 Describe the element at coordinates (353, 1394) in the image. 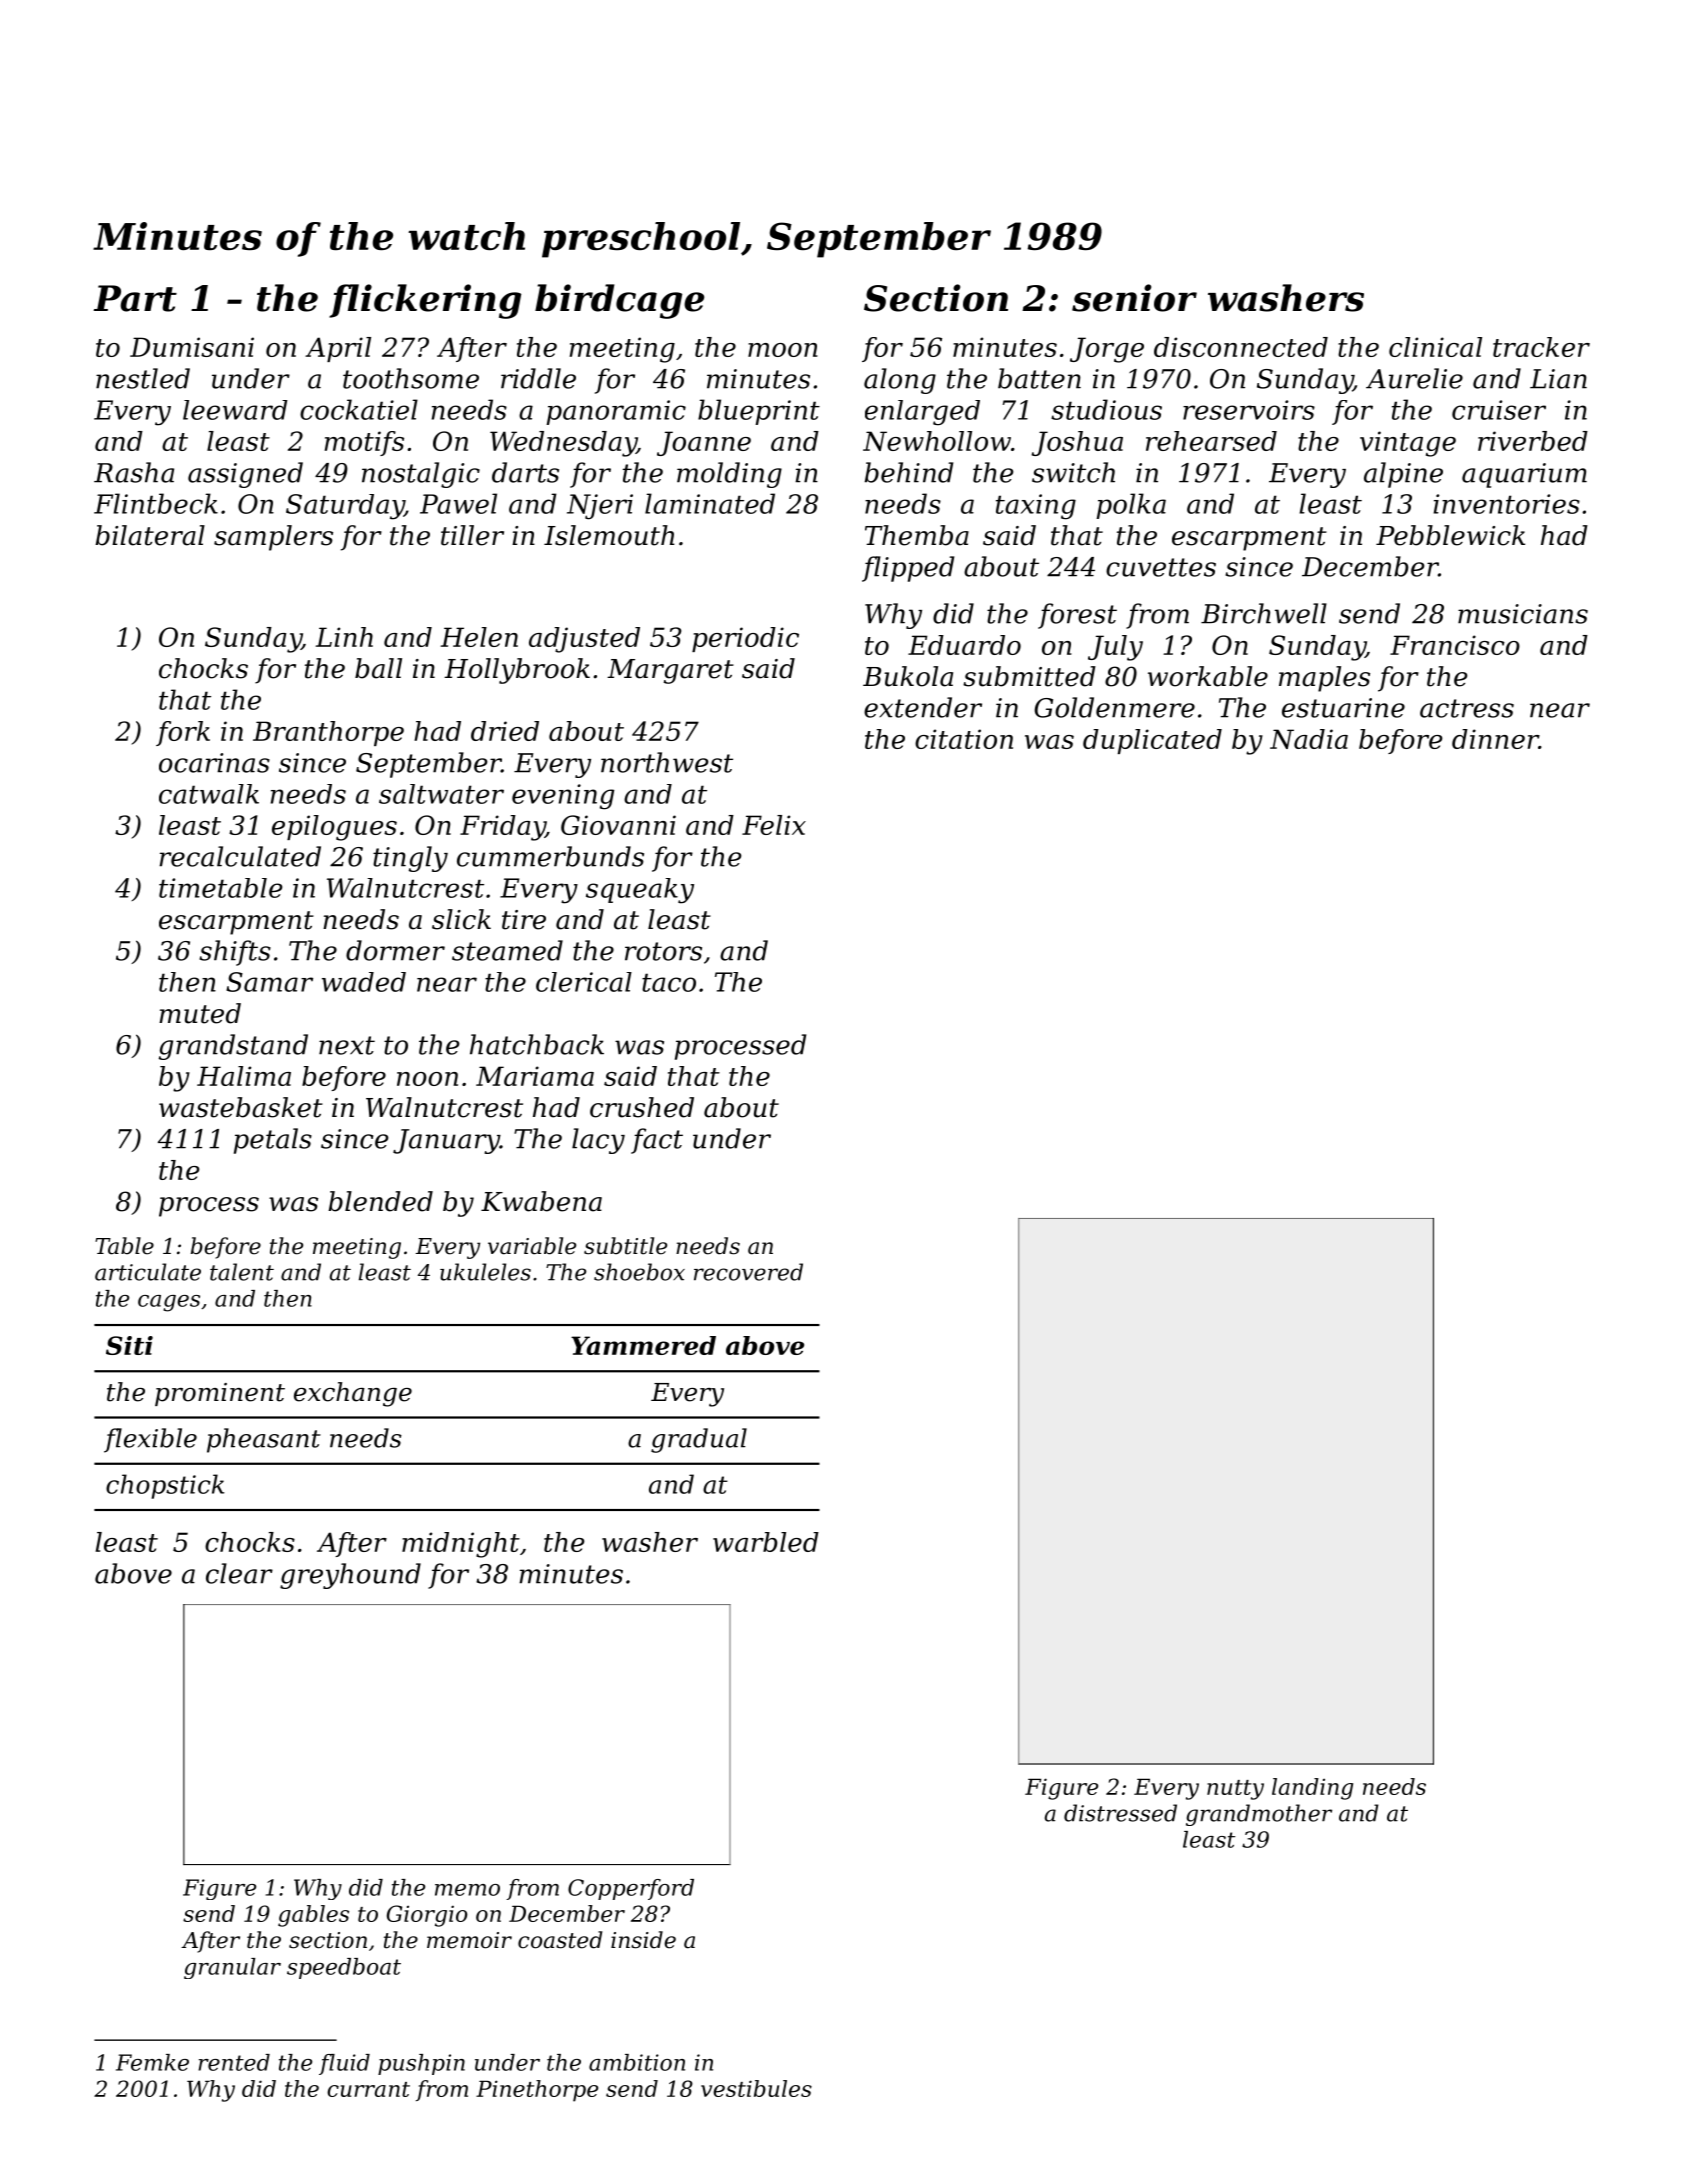

I see `exchange` at that location.
